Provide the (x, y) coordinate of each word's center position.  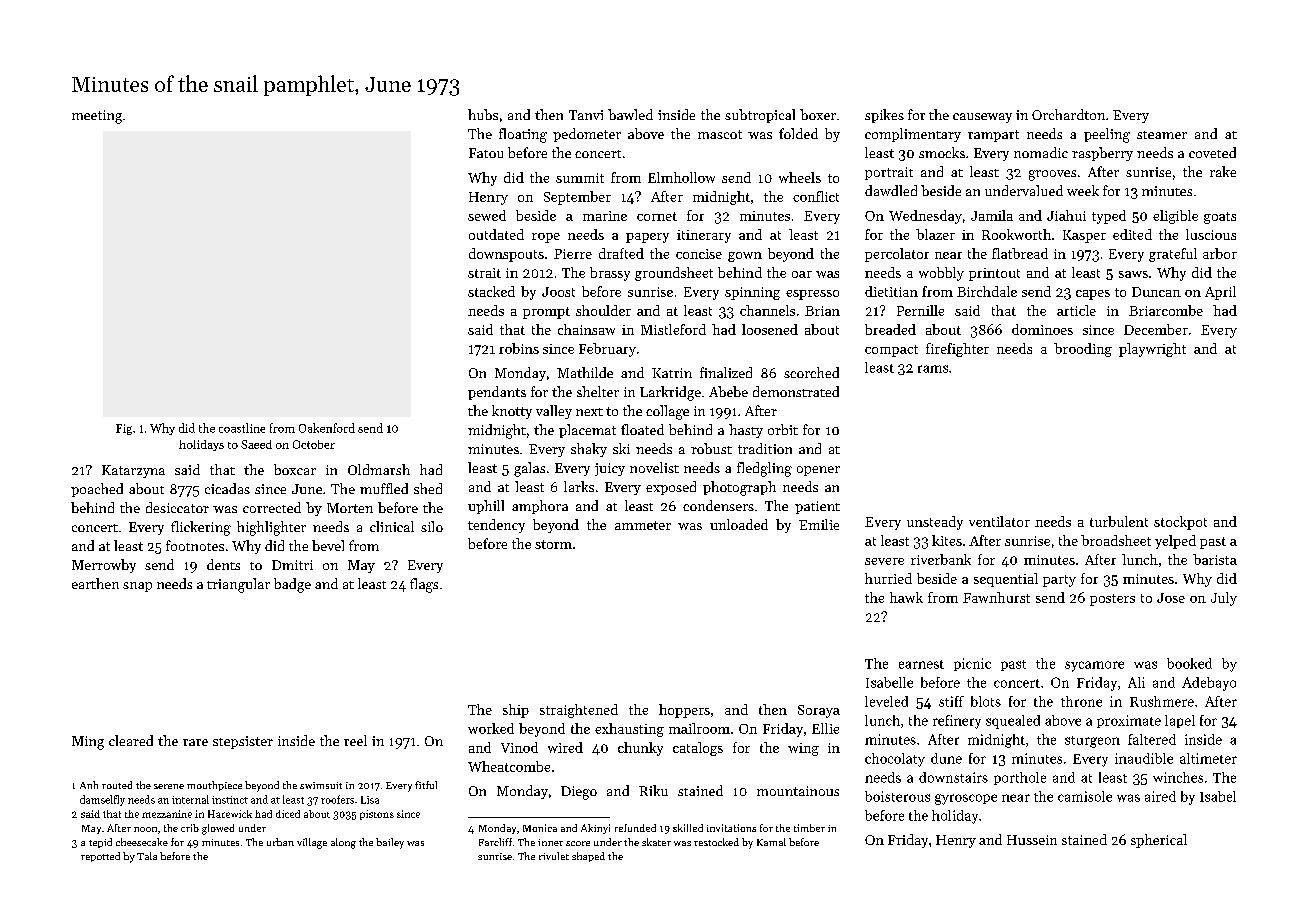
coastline (242, 428)
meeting (97, 117)
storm (553, 544)
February (607, 350)
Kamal (771, 842)
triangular (238, 585)
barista (1215, 559)
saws (1133, 274)
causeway (982, 118)
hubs (483, 114)
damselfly (102, 800)
